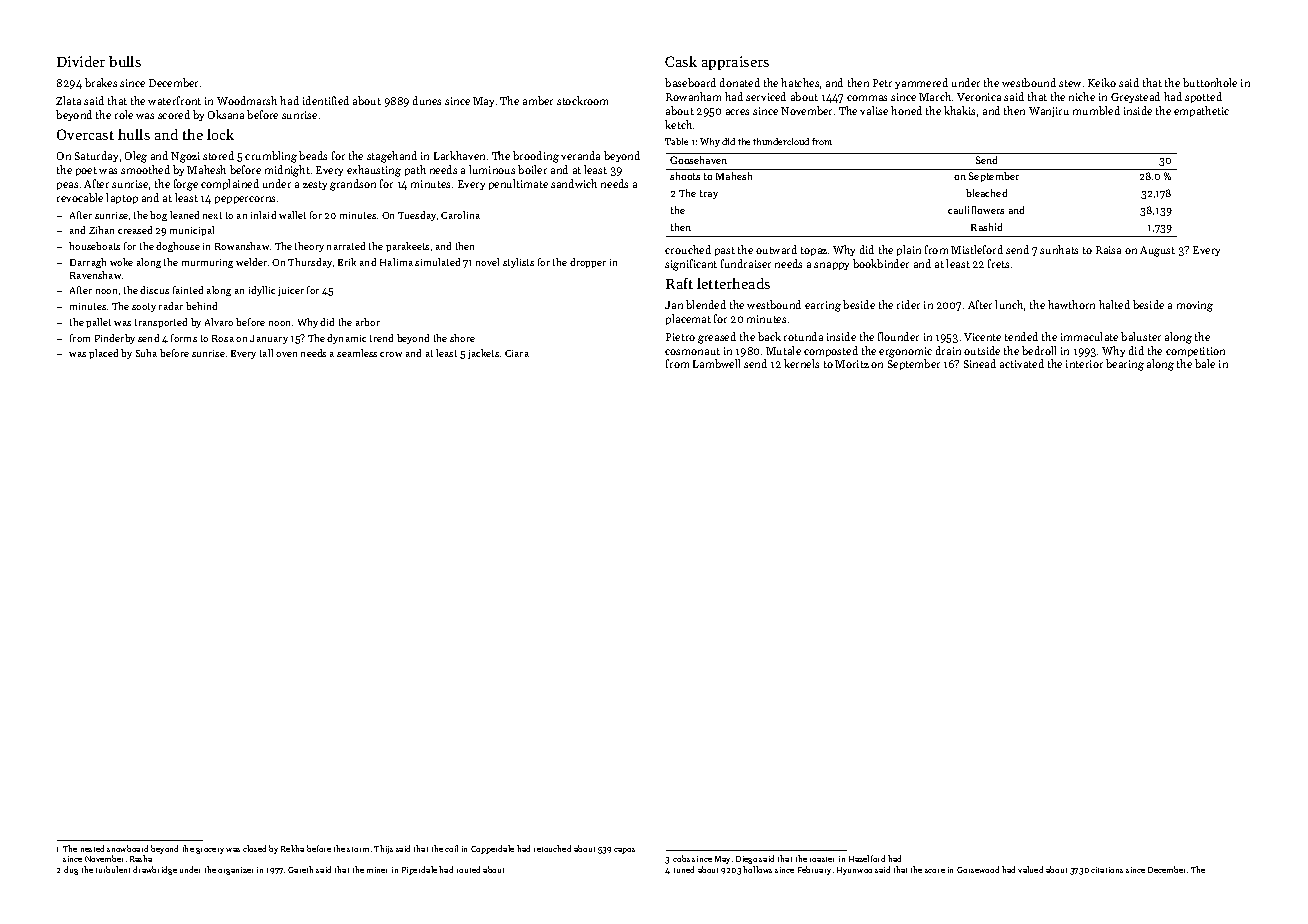 This page has height=924, width=1308. I want to click on valued, so click(1030, 869).
